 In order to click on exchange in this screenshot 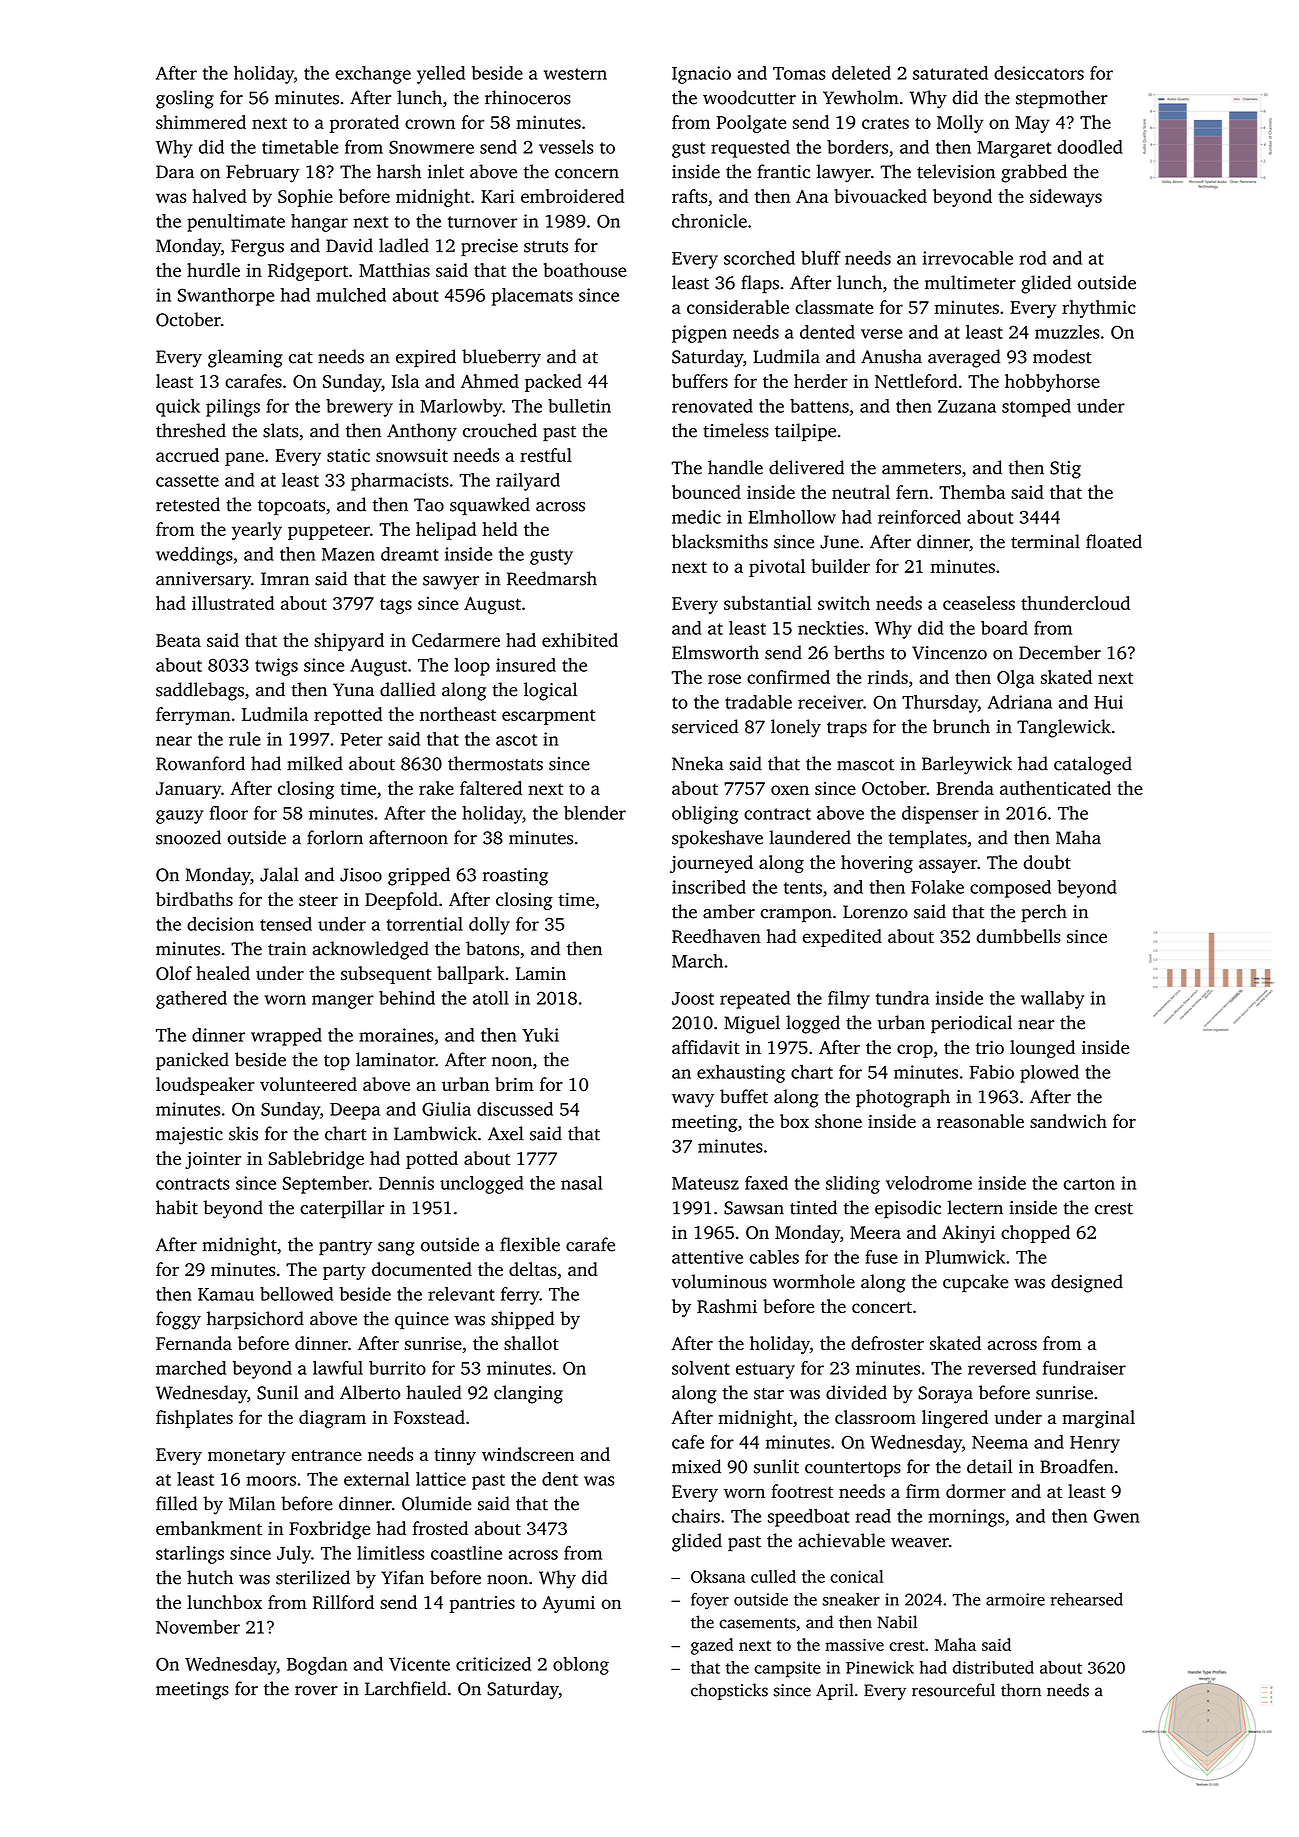, I will do `click(373, 75)`.
